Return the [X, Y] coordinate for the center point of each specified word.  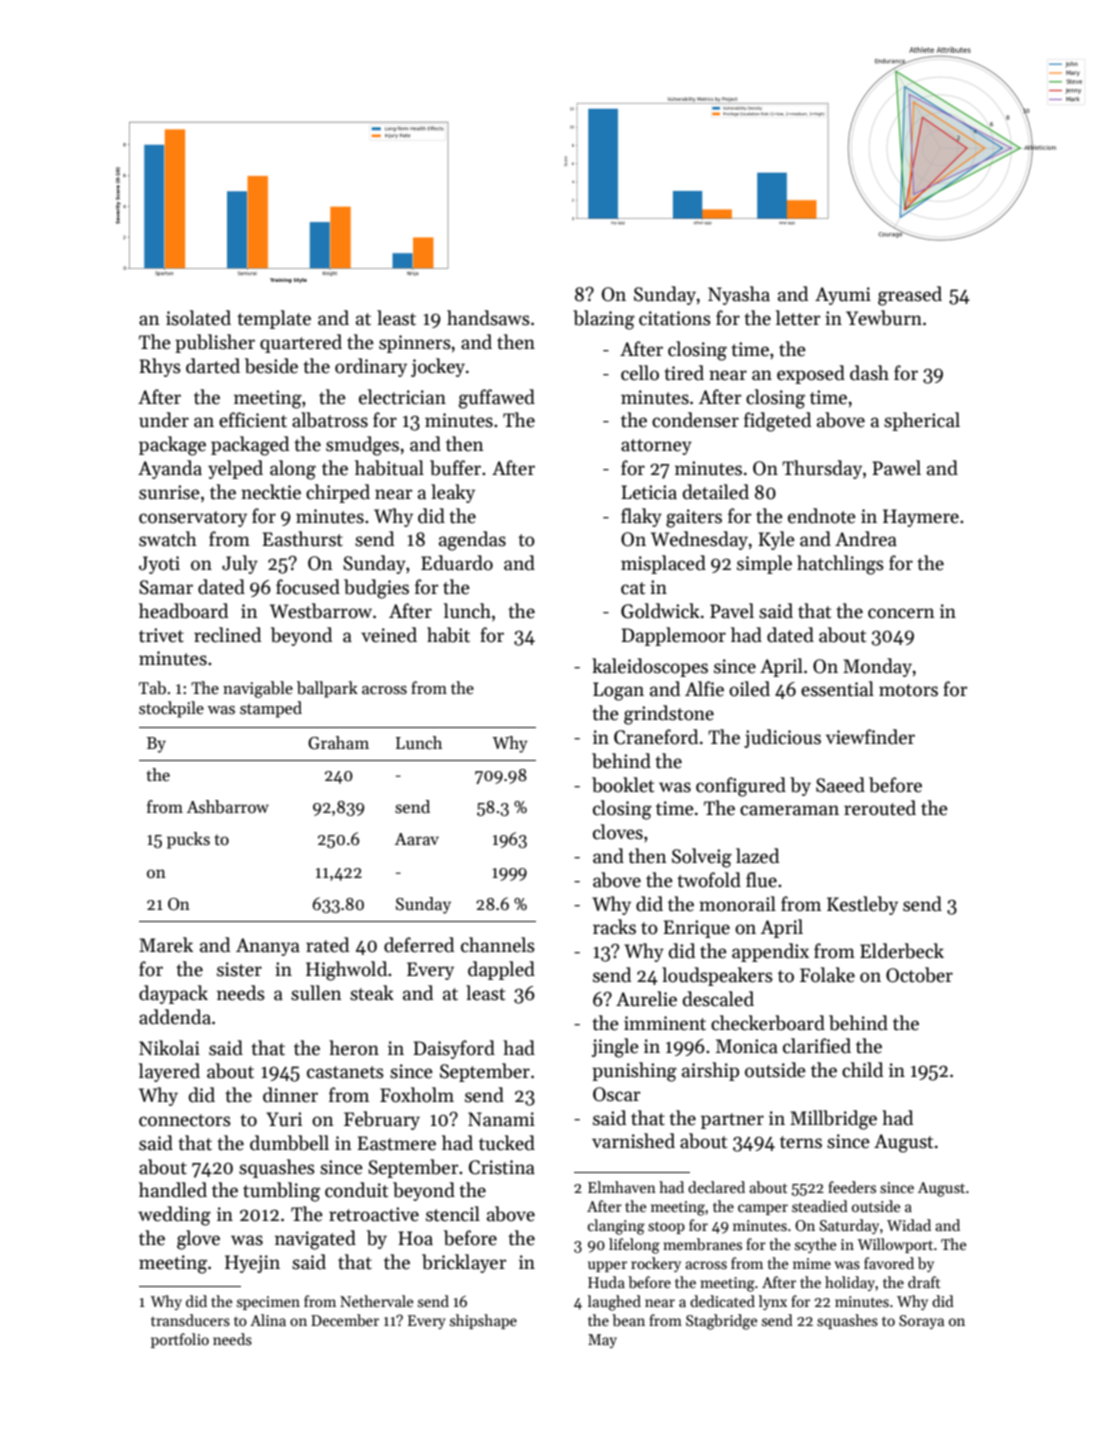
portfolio [180, 1340]
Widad [909, 1225]
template [274, 319]
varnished [633, 1141]
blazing [604, 320]
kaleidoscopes [650, 667]
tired [684, 373]
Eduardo [457, 563]
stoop [666, 1228]
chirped [338, 493]
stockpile [171, 709]
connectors [185, 1120]
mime [812, 1263]
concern [901, 613]
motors [908, 690]
